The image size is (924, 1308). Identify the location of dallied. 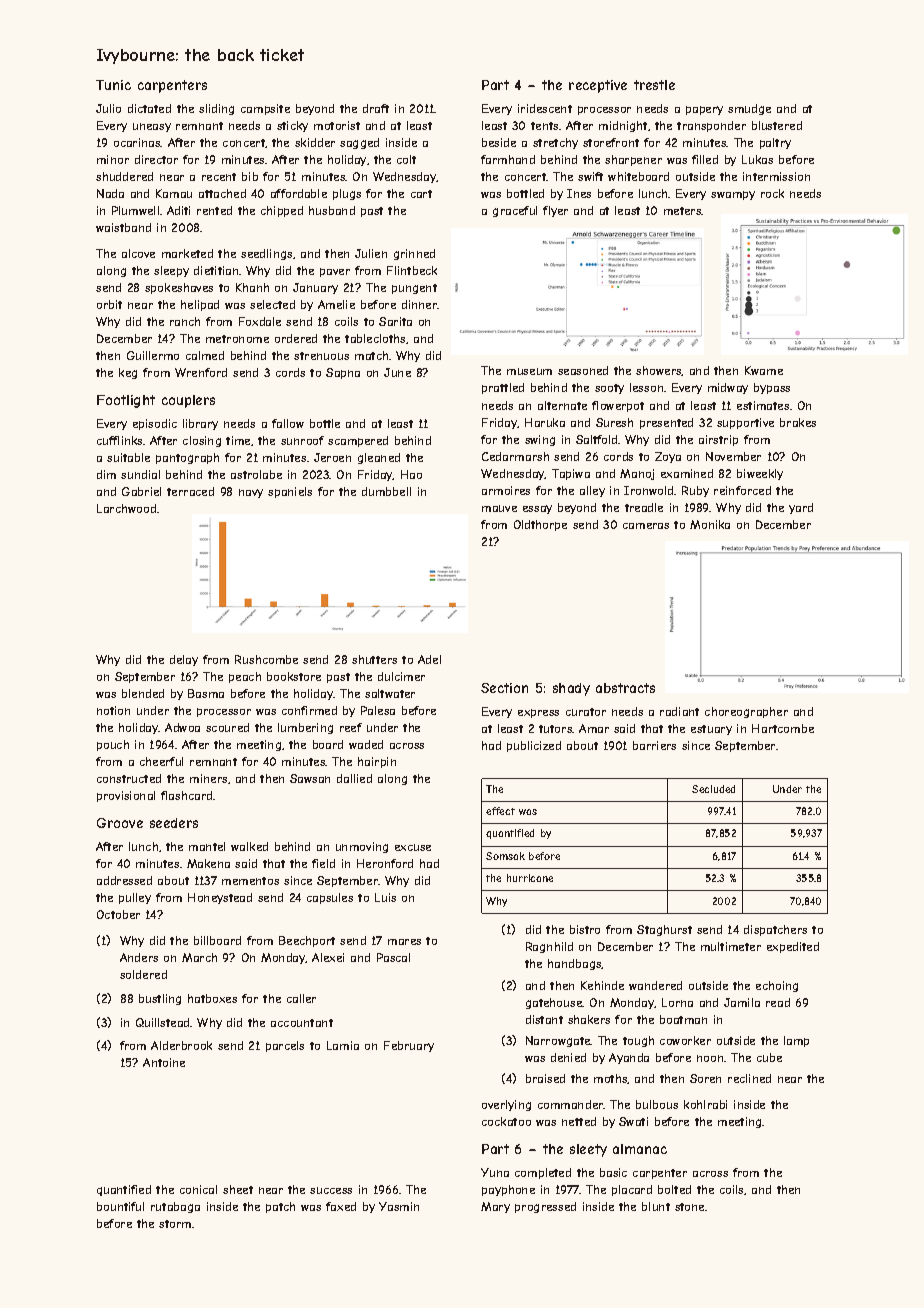
(354, 778).
